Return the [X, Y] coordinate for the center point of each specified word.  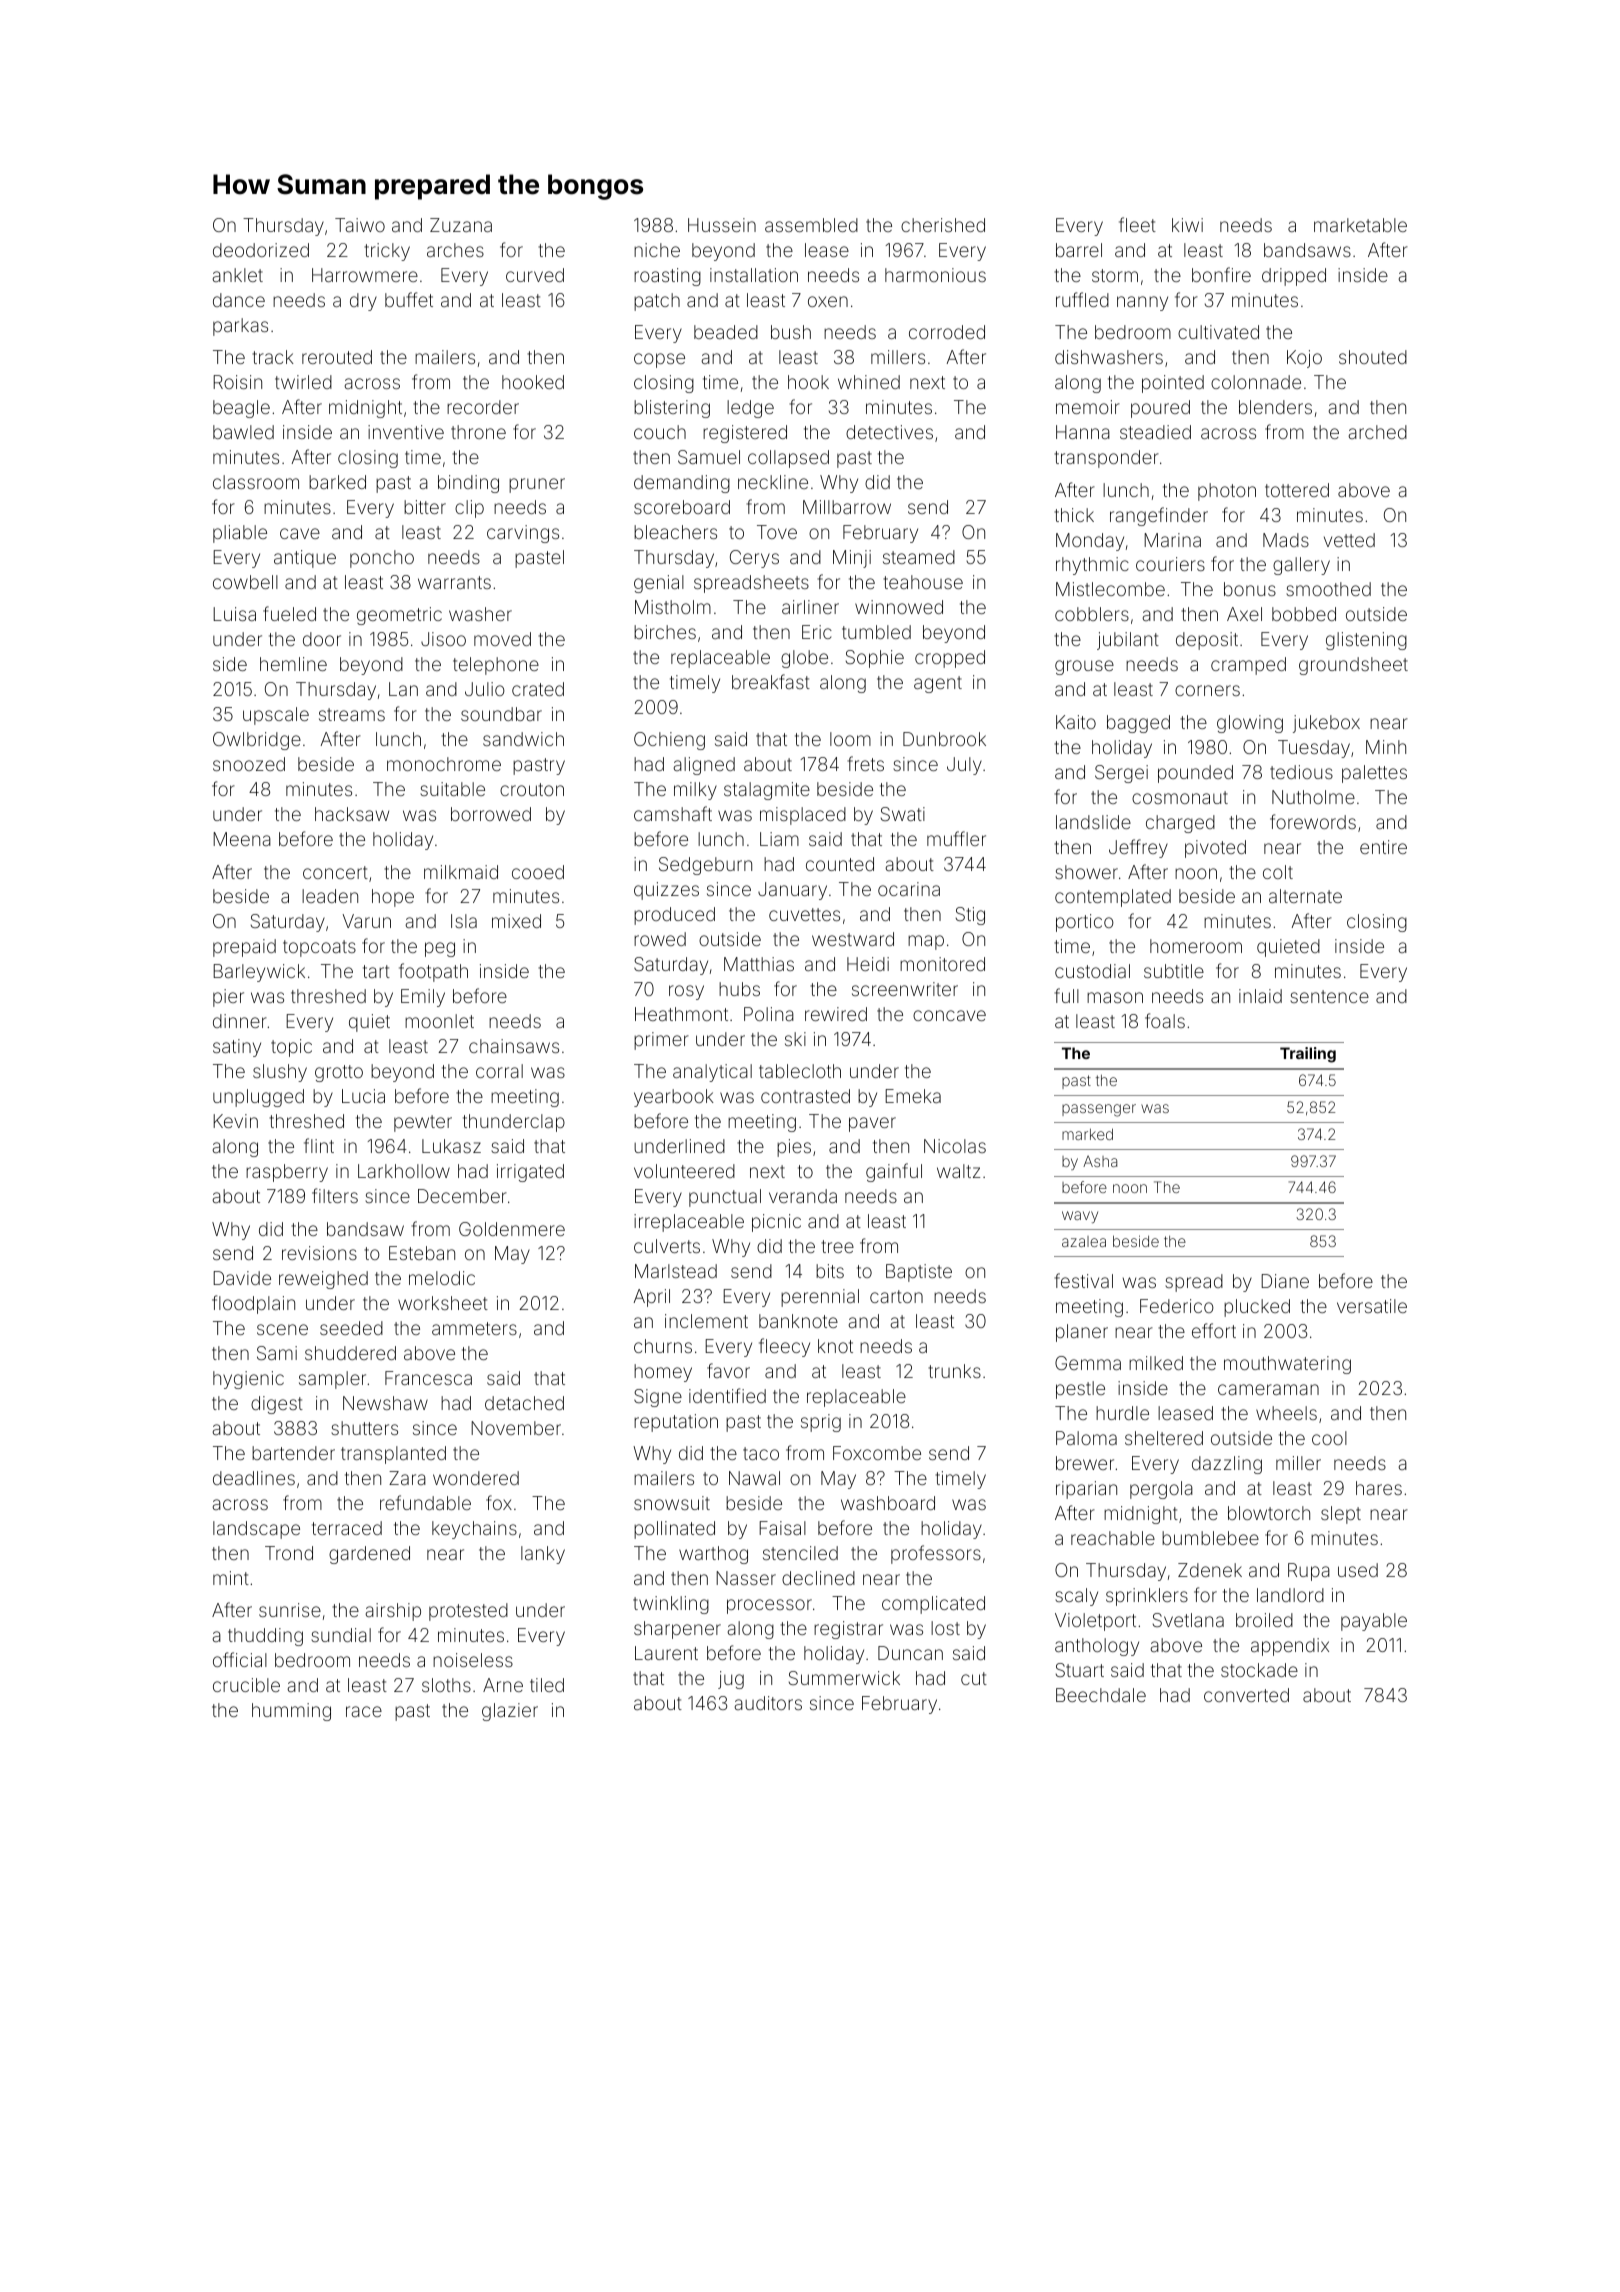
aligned [704, 766]
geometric [399, 616]
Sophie [875, 659]
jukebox [1326, 724]
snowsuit [672, 1503]
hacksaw [352, 814]
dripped [1294, 277]
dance [239, 300]
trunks [954, 1371]
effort [1214, 1330]
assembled [811, 225]
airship [393, 1612]
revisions [319, 1253]
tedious [1301, 772]
